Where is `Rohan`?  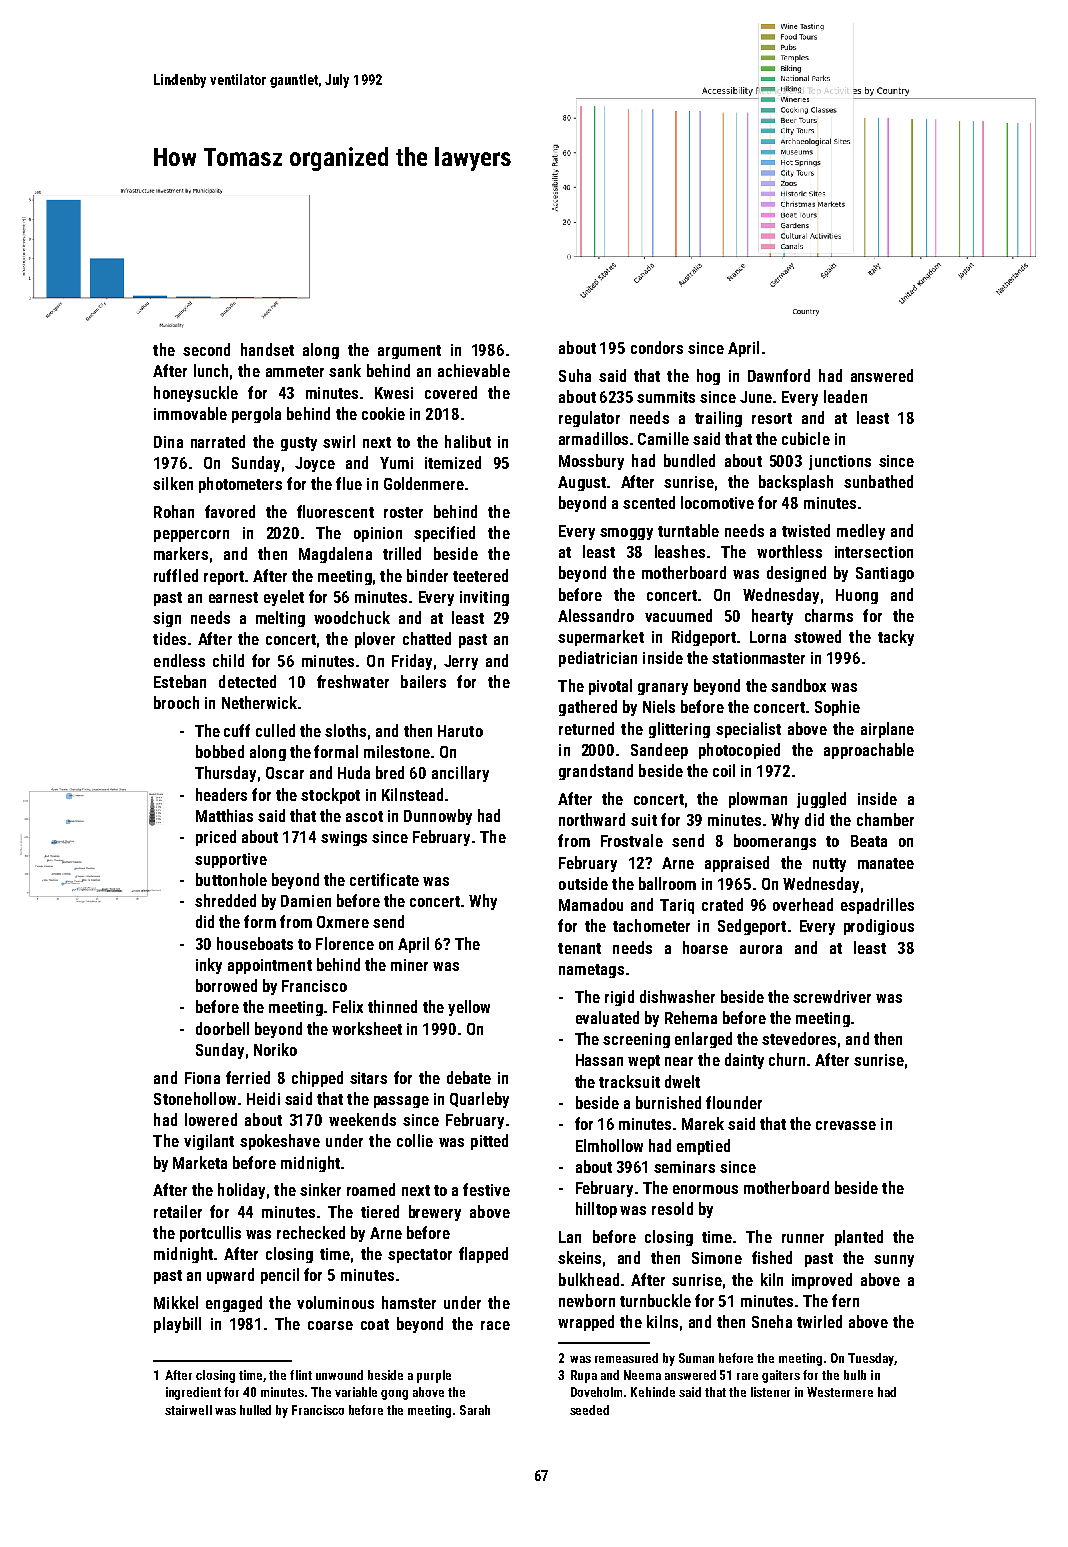 Rohan is located at coordinates (174, 511).
